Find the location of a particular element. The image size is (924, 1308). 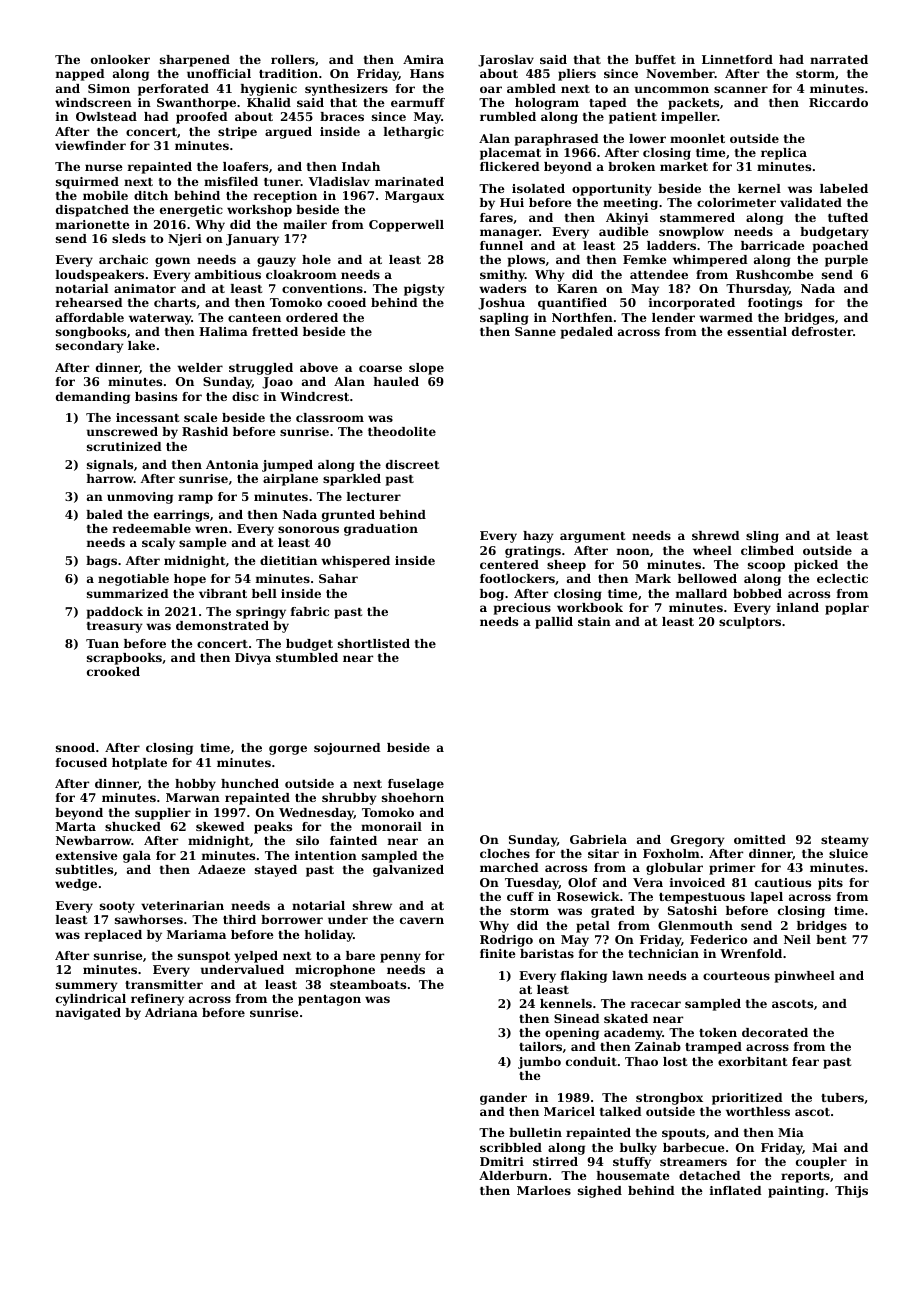

Alderburn is located at coordinates (513, 1175).
